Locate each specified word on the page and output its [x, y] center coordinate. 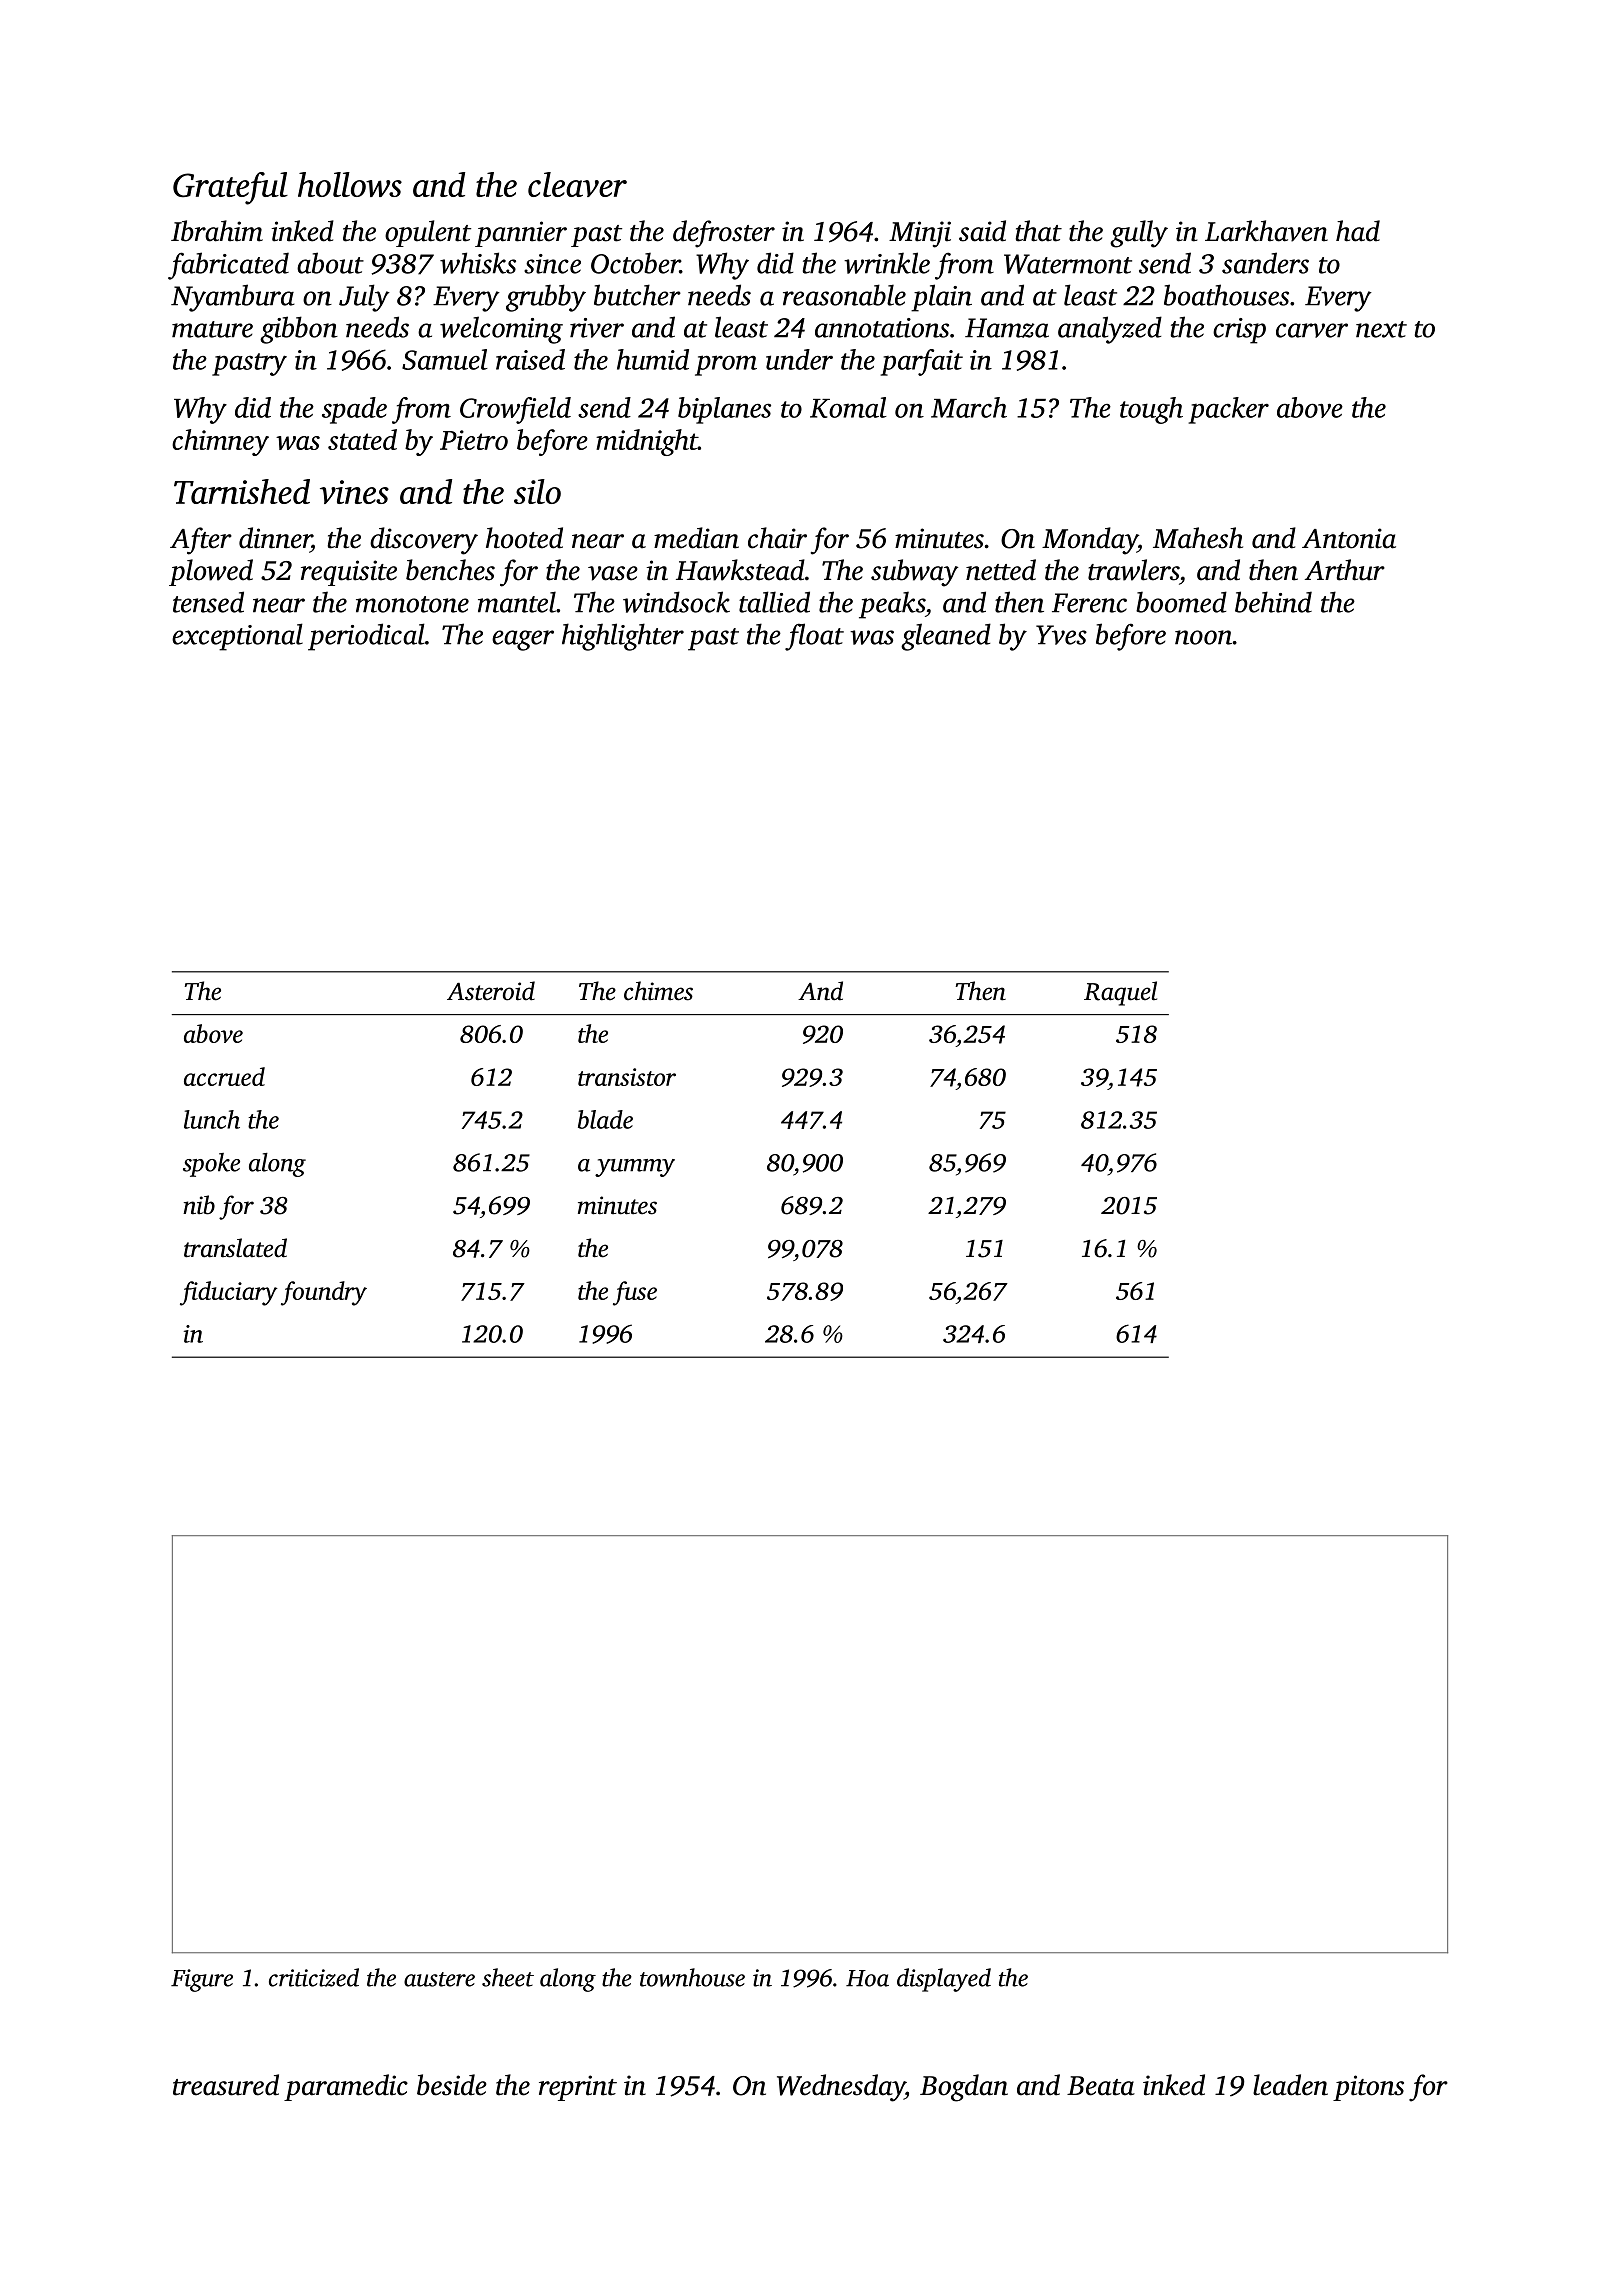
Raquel [1120, 993]
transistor [627, 1077]
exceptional [237, 637]
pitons [1368, 2088]
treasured [226, 2085]
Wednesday [841, 2088]
